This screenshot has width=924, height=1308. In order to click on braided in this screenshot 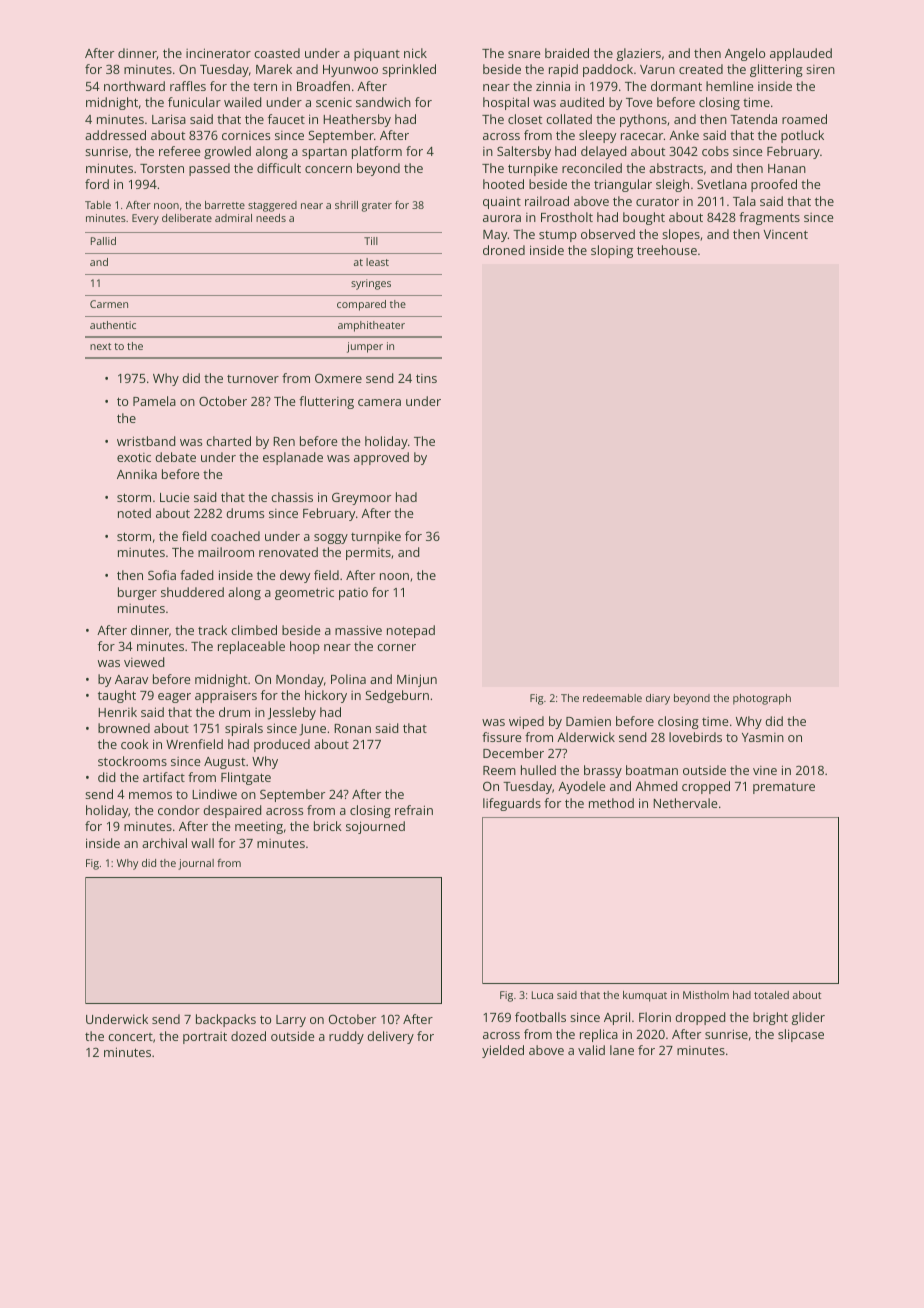, I will do `click(567, 53)`.
